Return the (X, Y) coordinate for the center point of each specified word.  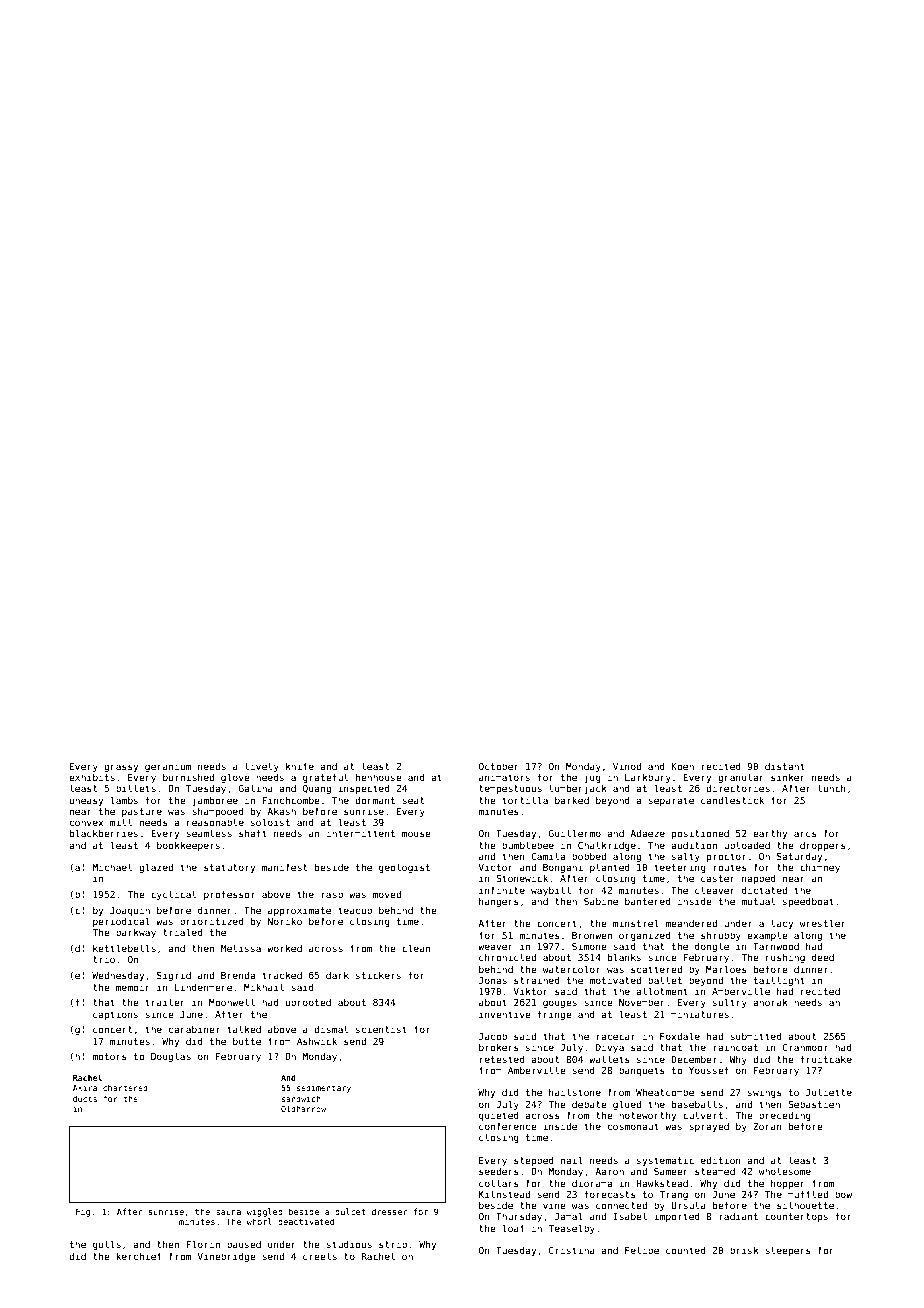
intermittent (361, 833)
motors (110, 1056)
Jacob (493, 1036)
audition (694, 845)
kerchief (138, 1256)
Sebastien (814, 1104)
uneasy (86, 802)
